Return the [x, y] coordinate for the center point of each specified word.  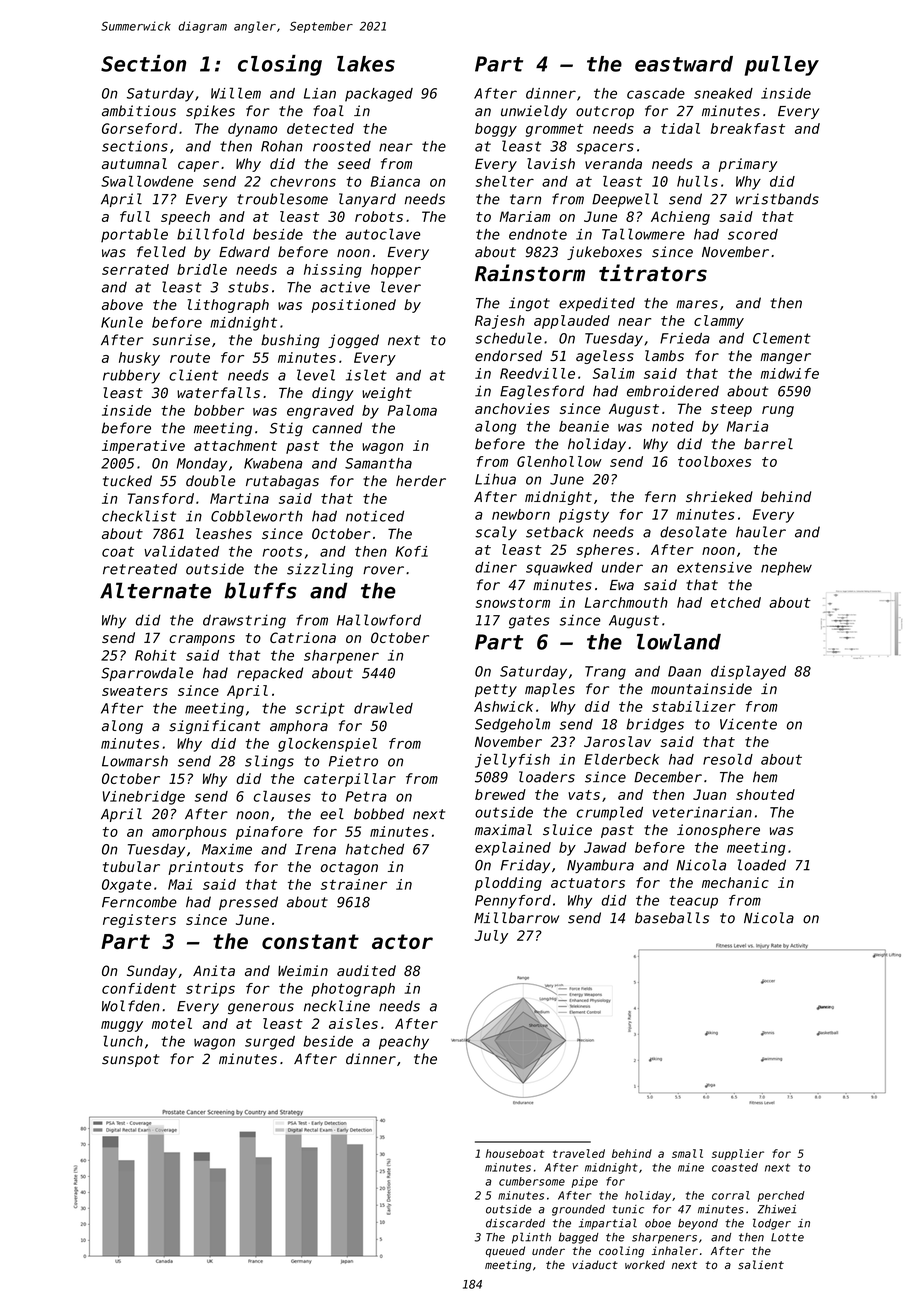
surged [270, 1043]
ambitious [139, 111]
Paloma [412, 410]
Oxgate [126, 886]
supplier [738, 1154]
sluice [567, 830]
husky [139, 359]
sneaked [723, 93]
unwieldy [534, 112]
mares [697, 304]
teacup [693, 902]
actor [402, 941]
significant [214, 727]
